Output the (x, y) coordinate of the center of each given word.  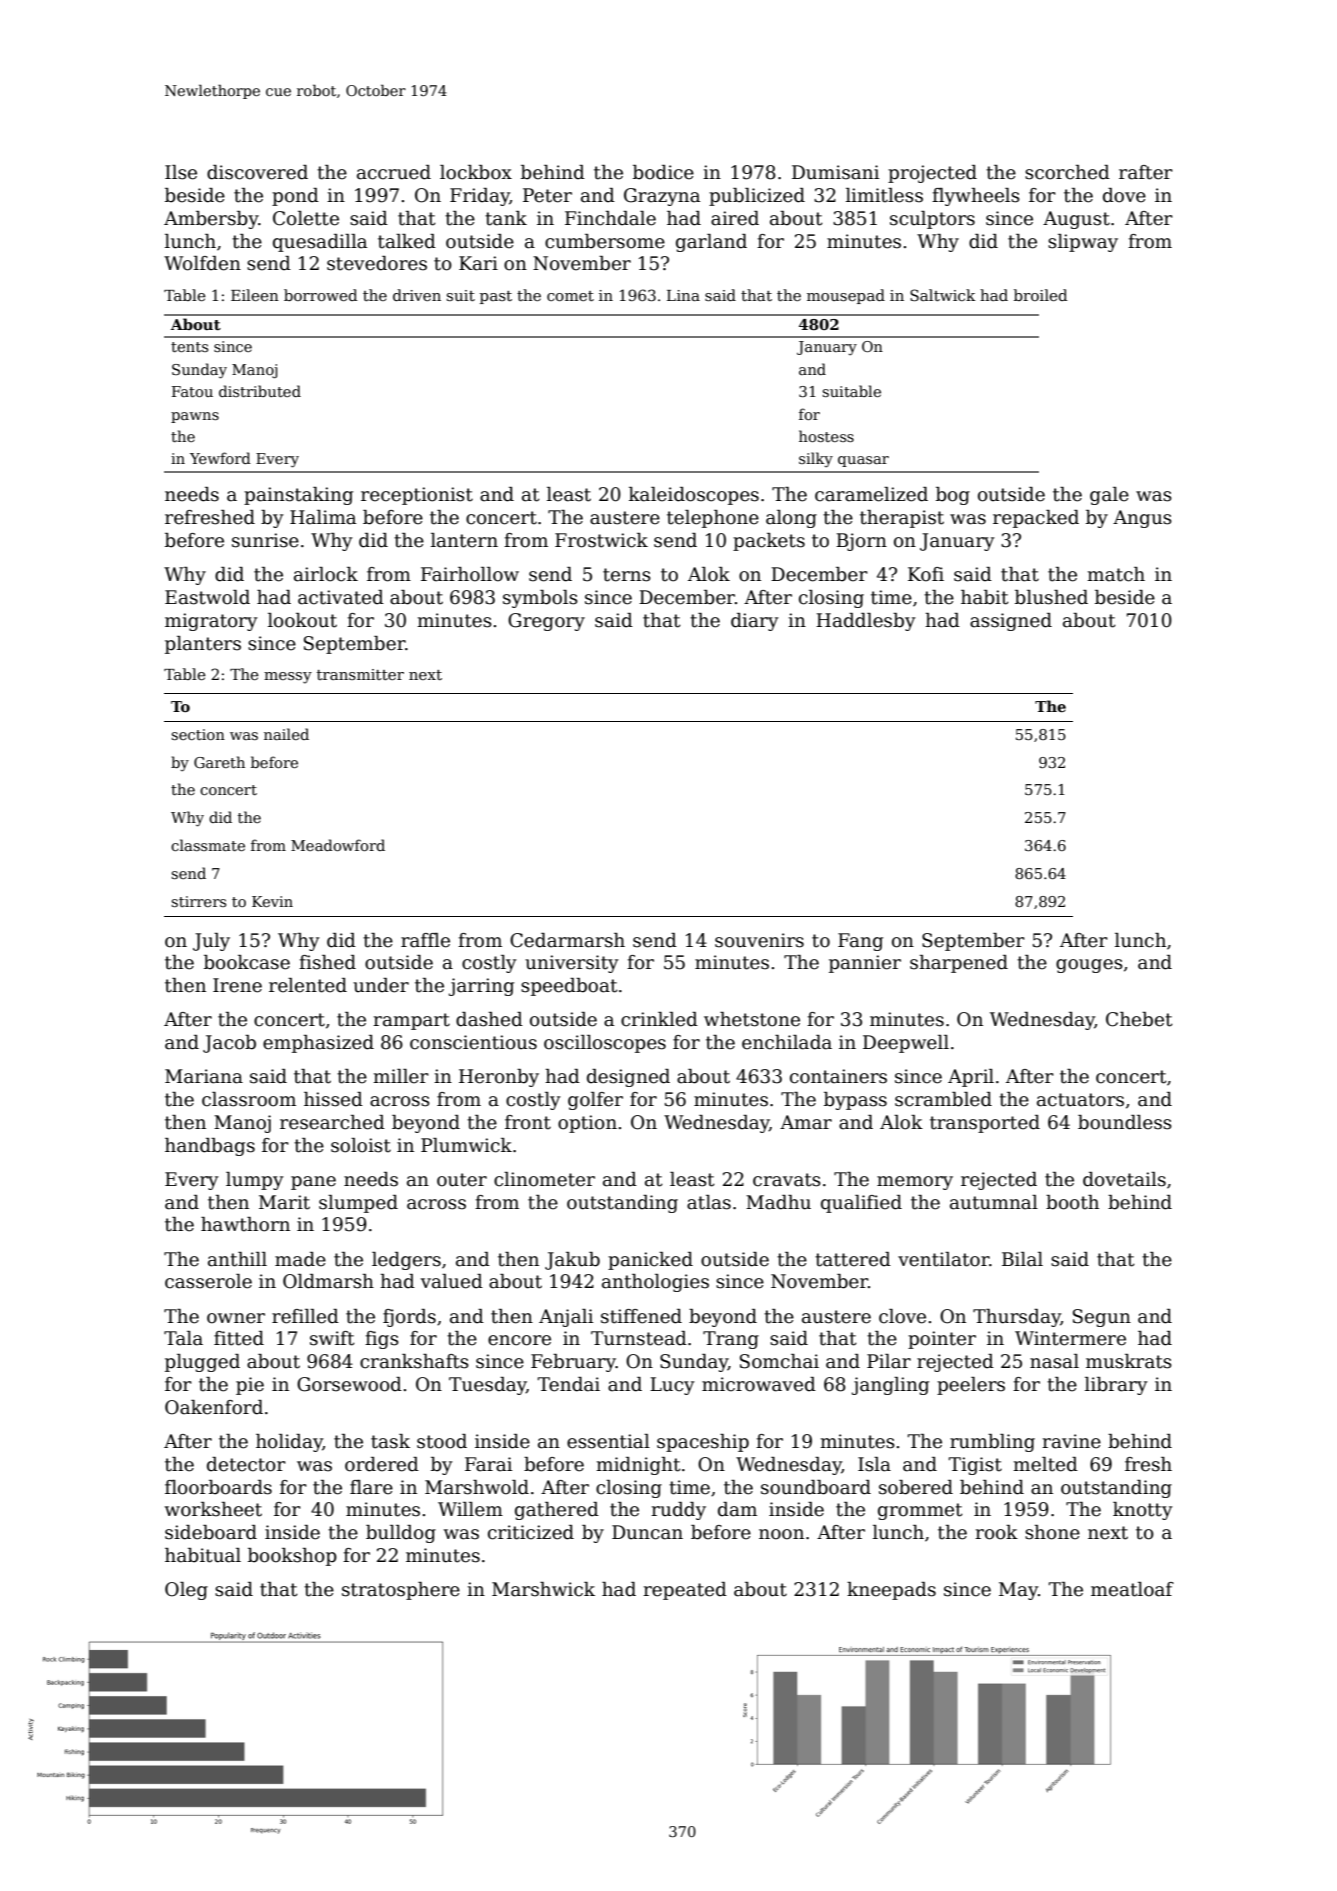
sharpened (959, 964)
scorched (1067, 172)
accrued (394, 172)
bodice (663, 172)
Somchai (779, 1361)
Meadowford (338, 845)
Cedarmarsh (567, 940)
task (390, 1441)
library (1116, 1386)
